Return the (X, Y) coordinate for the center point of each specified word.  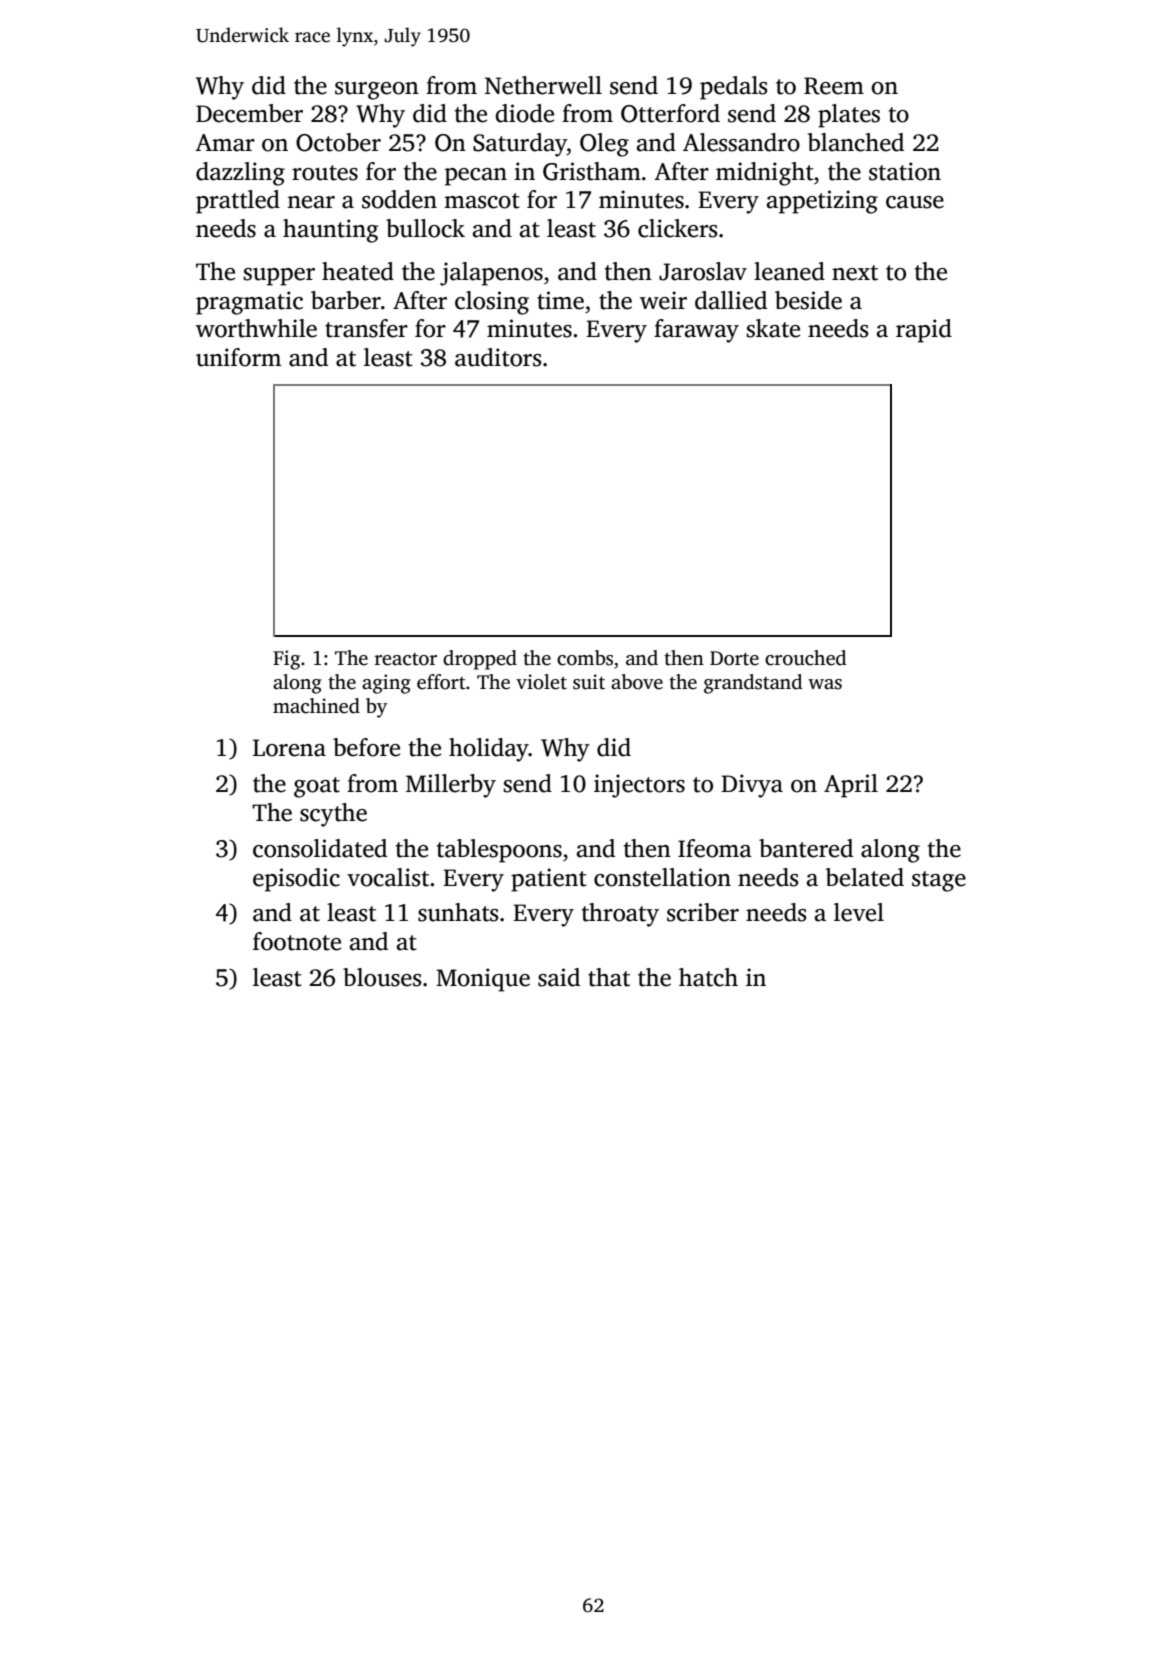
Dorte (734, 658)
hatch (708, 977)
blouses (382, 977)
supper (279, 277)
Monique (483, 980)
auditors (498, 357)
